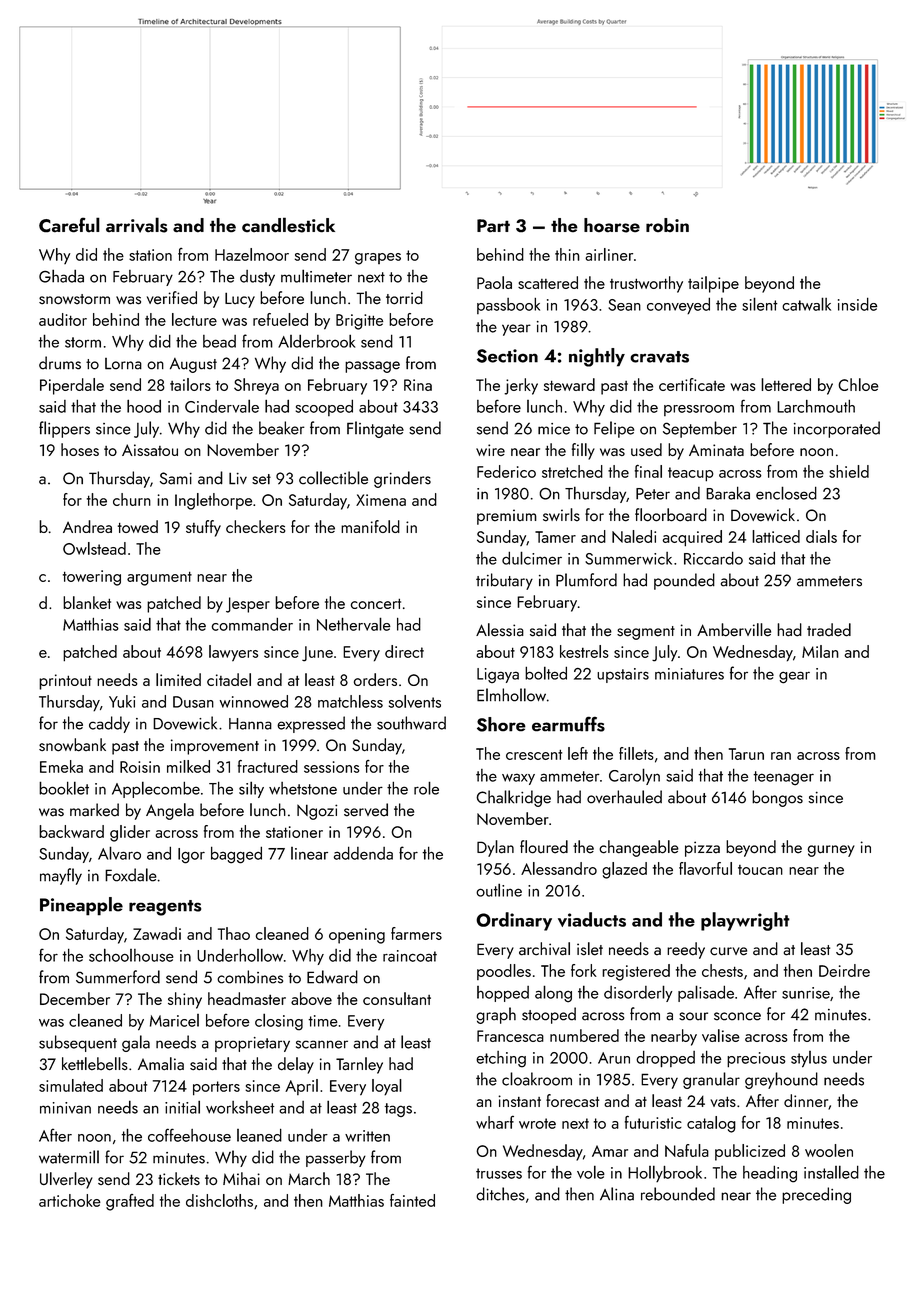 The width and height of the screenshot is (924, 1308). Describe the element at coordinates (639, 848) in the screenshot. I see `changeable` at that location.
